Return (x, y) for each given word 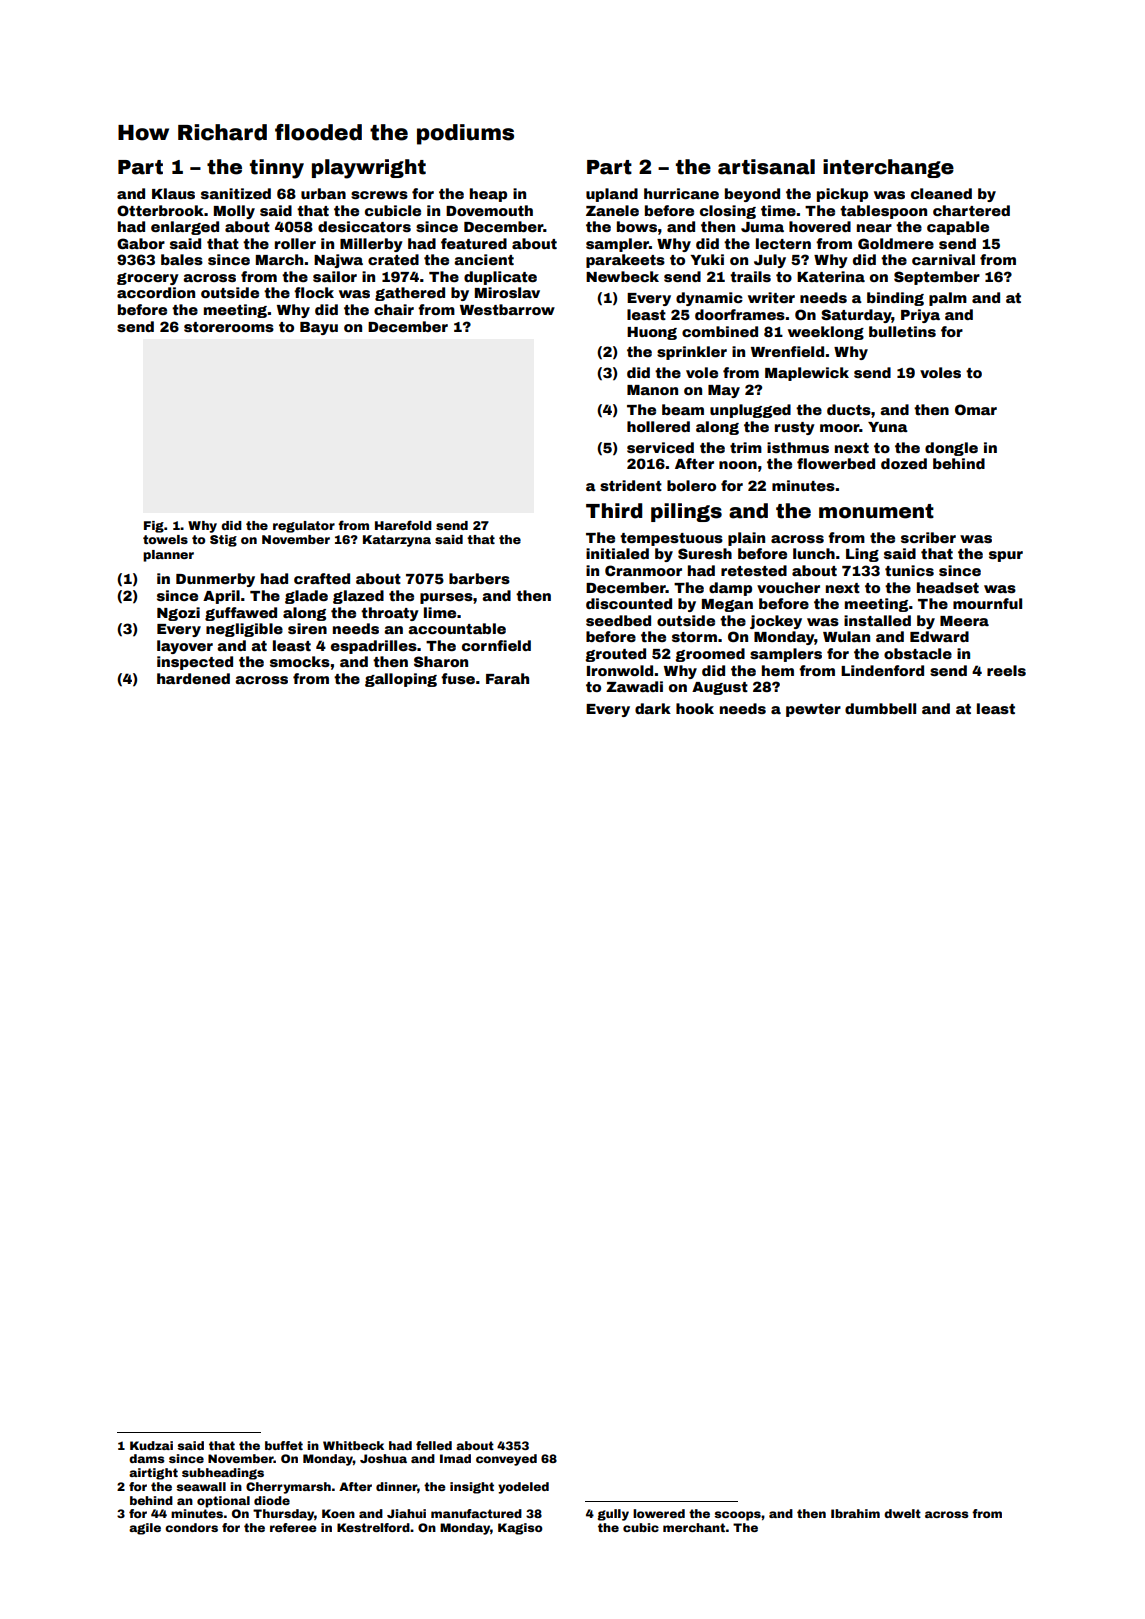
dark (653, 708)
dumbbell (880, 708)
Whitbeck (353, 1445)
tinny (277, 169)
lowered (659, 1513)
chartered (971, 210)
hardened (193, 678)
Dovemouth (489, 210)
